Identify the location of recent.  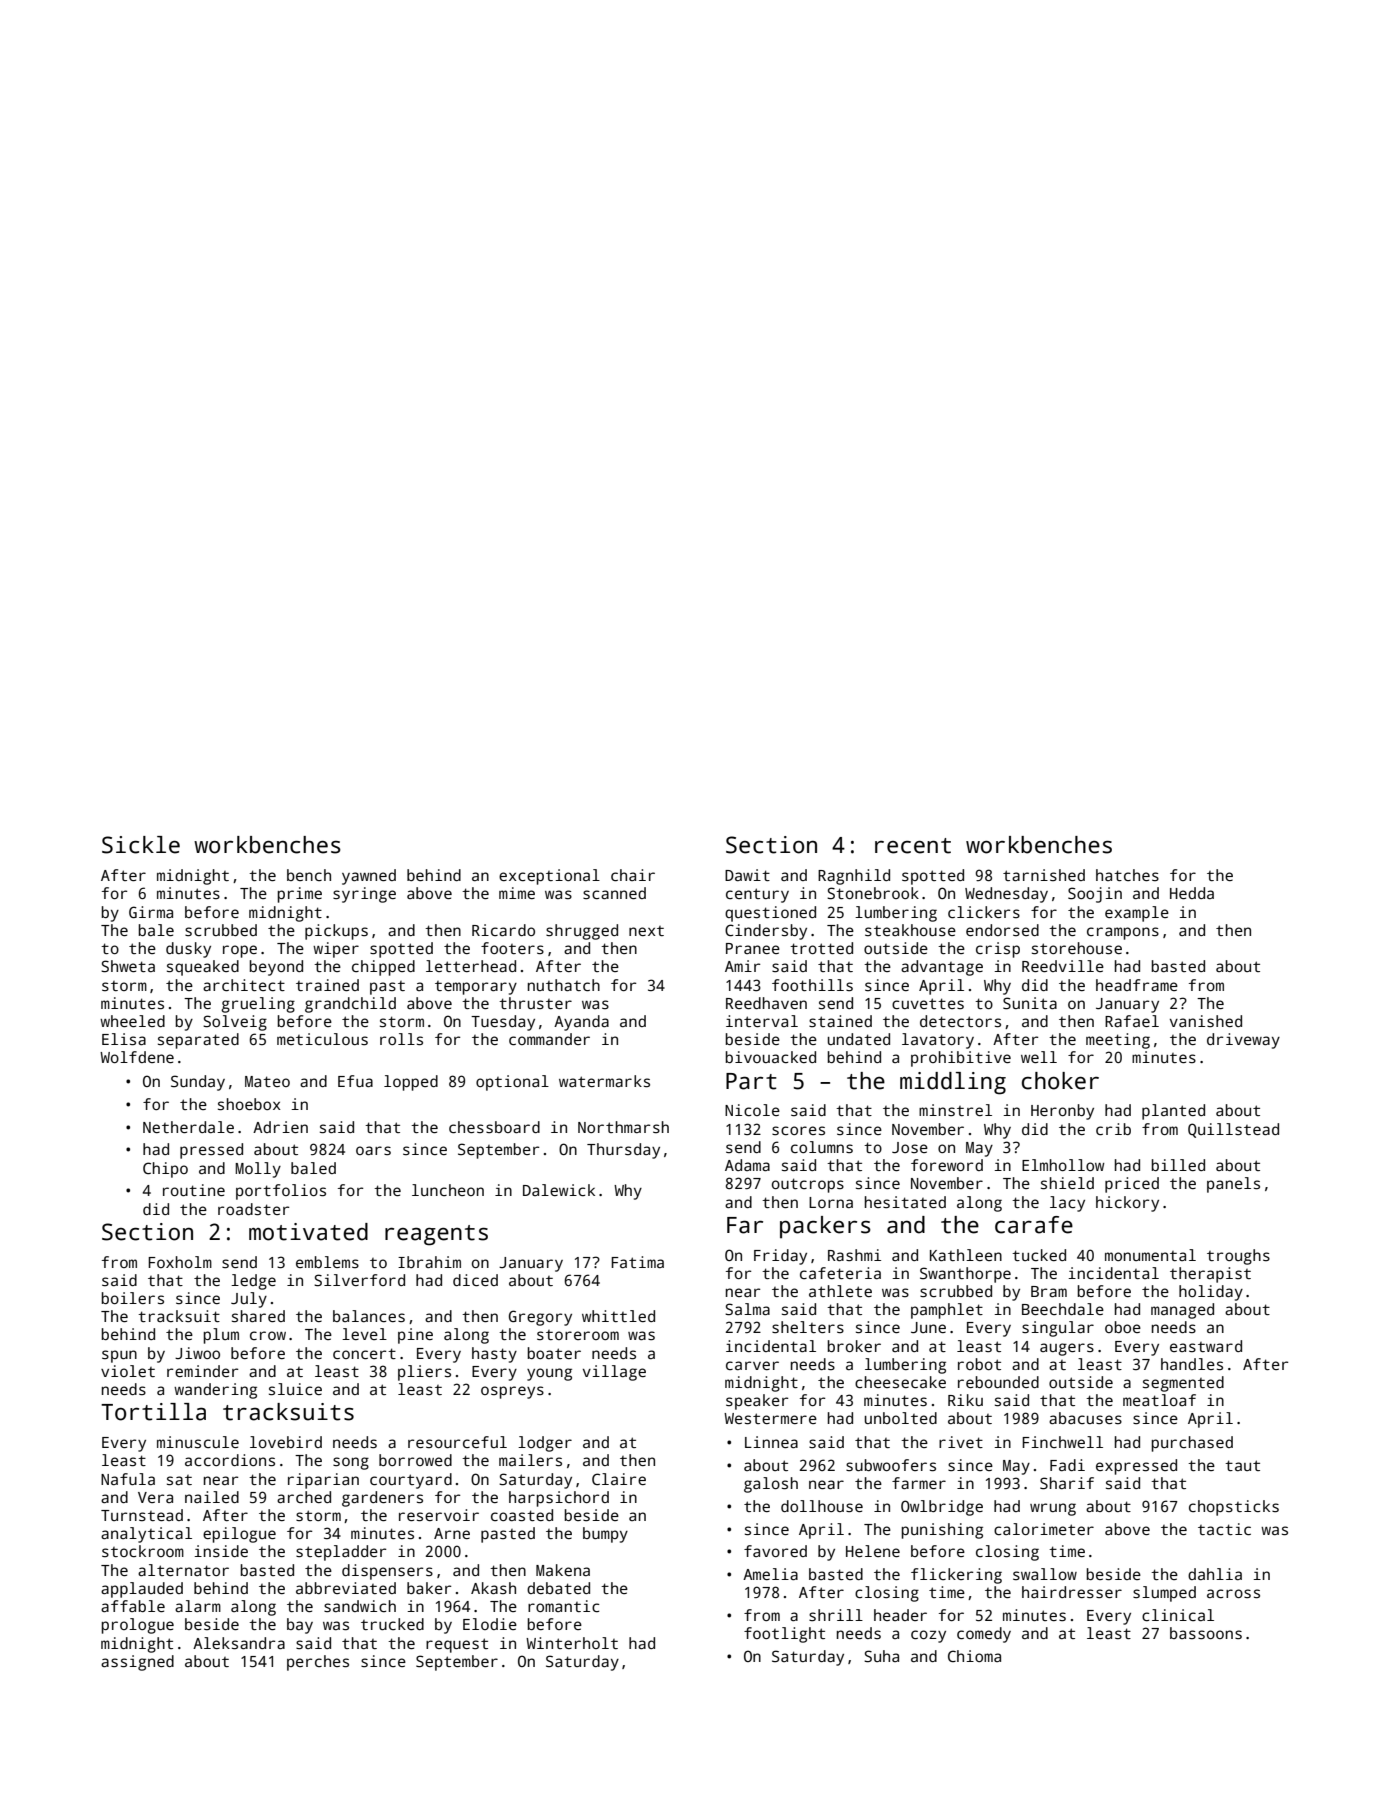
(913, 846).
